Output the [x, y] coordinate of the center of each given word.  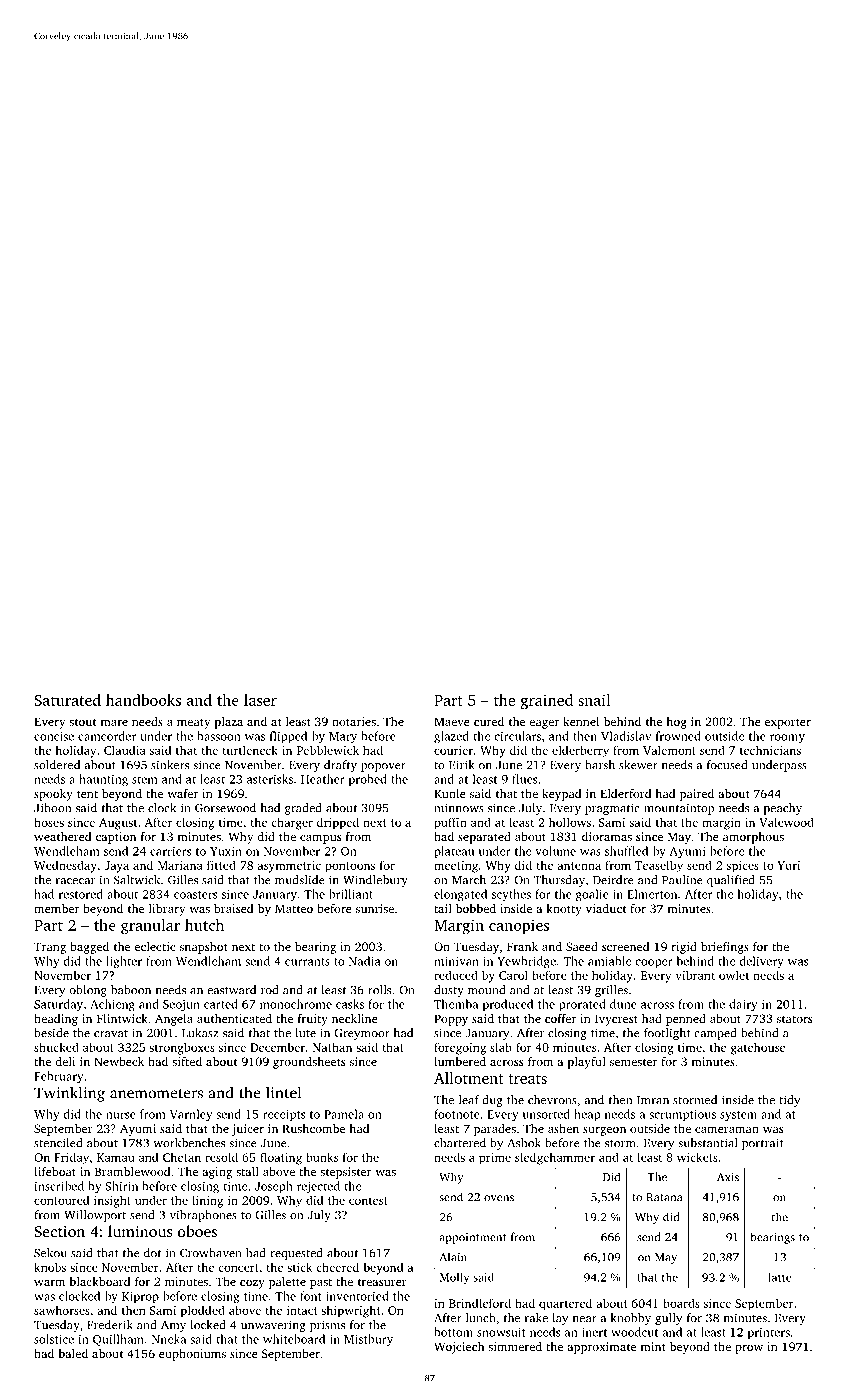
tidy [790, 1101]
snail [594, 700]
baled [73, 1353]
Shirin [121, 1186]
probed [368, 780]
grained [547, 702]
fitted [221, 865]
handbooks [143, 700]
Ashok [524, 1143]
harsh [600, 765]
